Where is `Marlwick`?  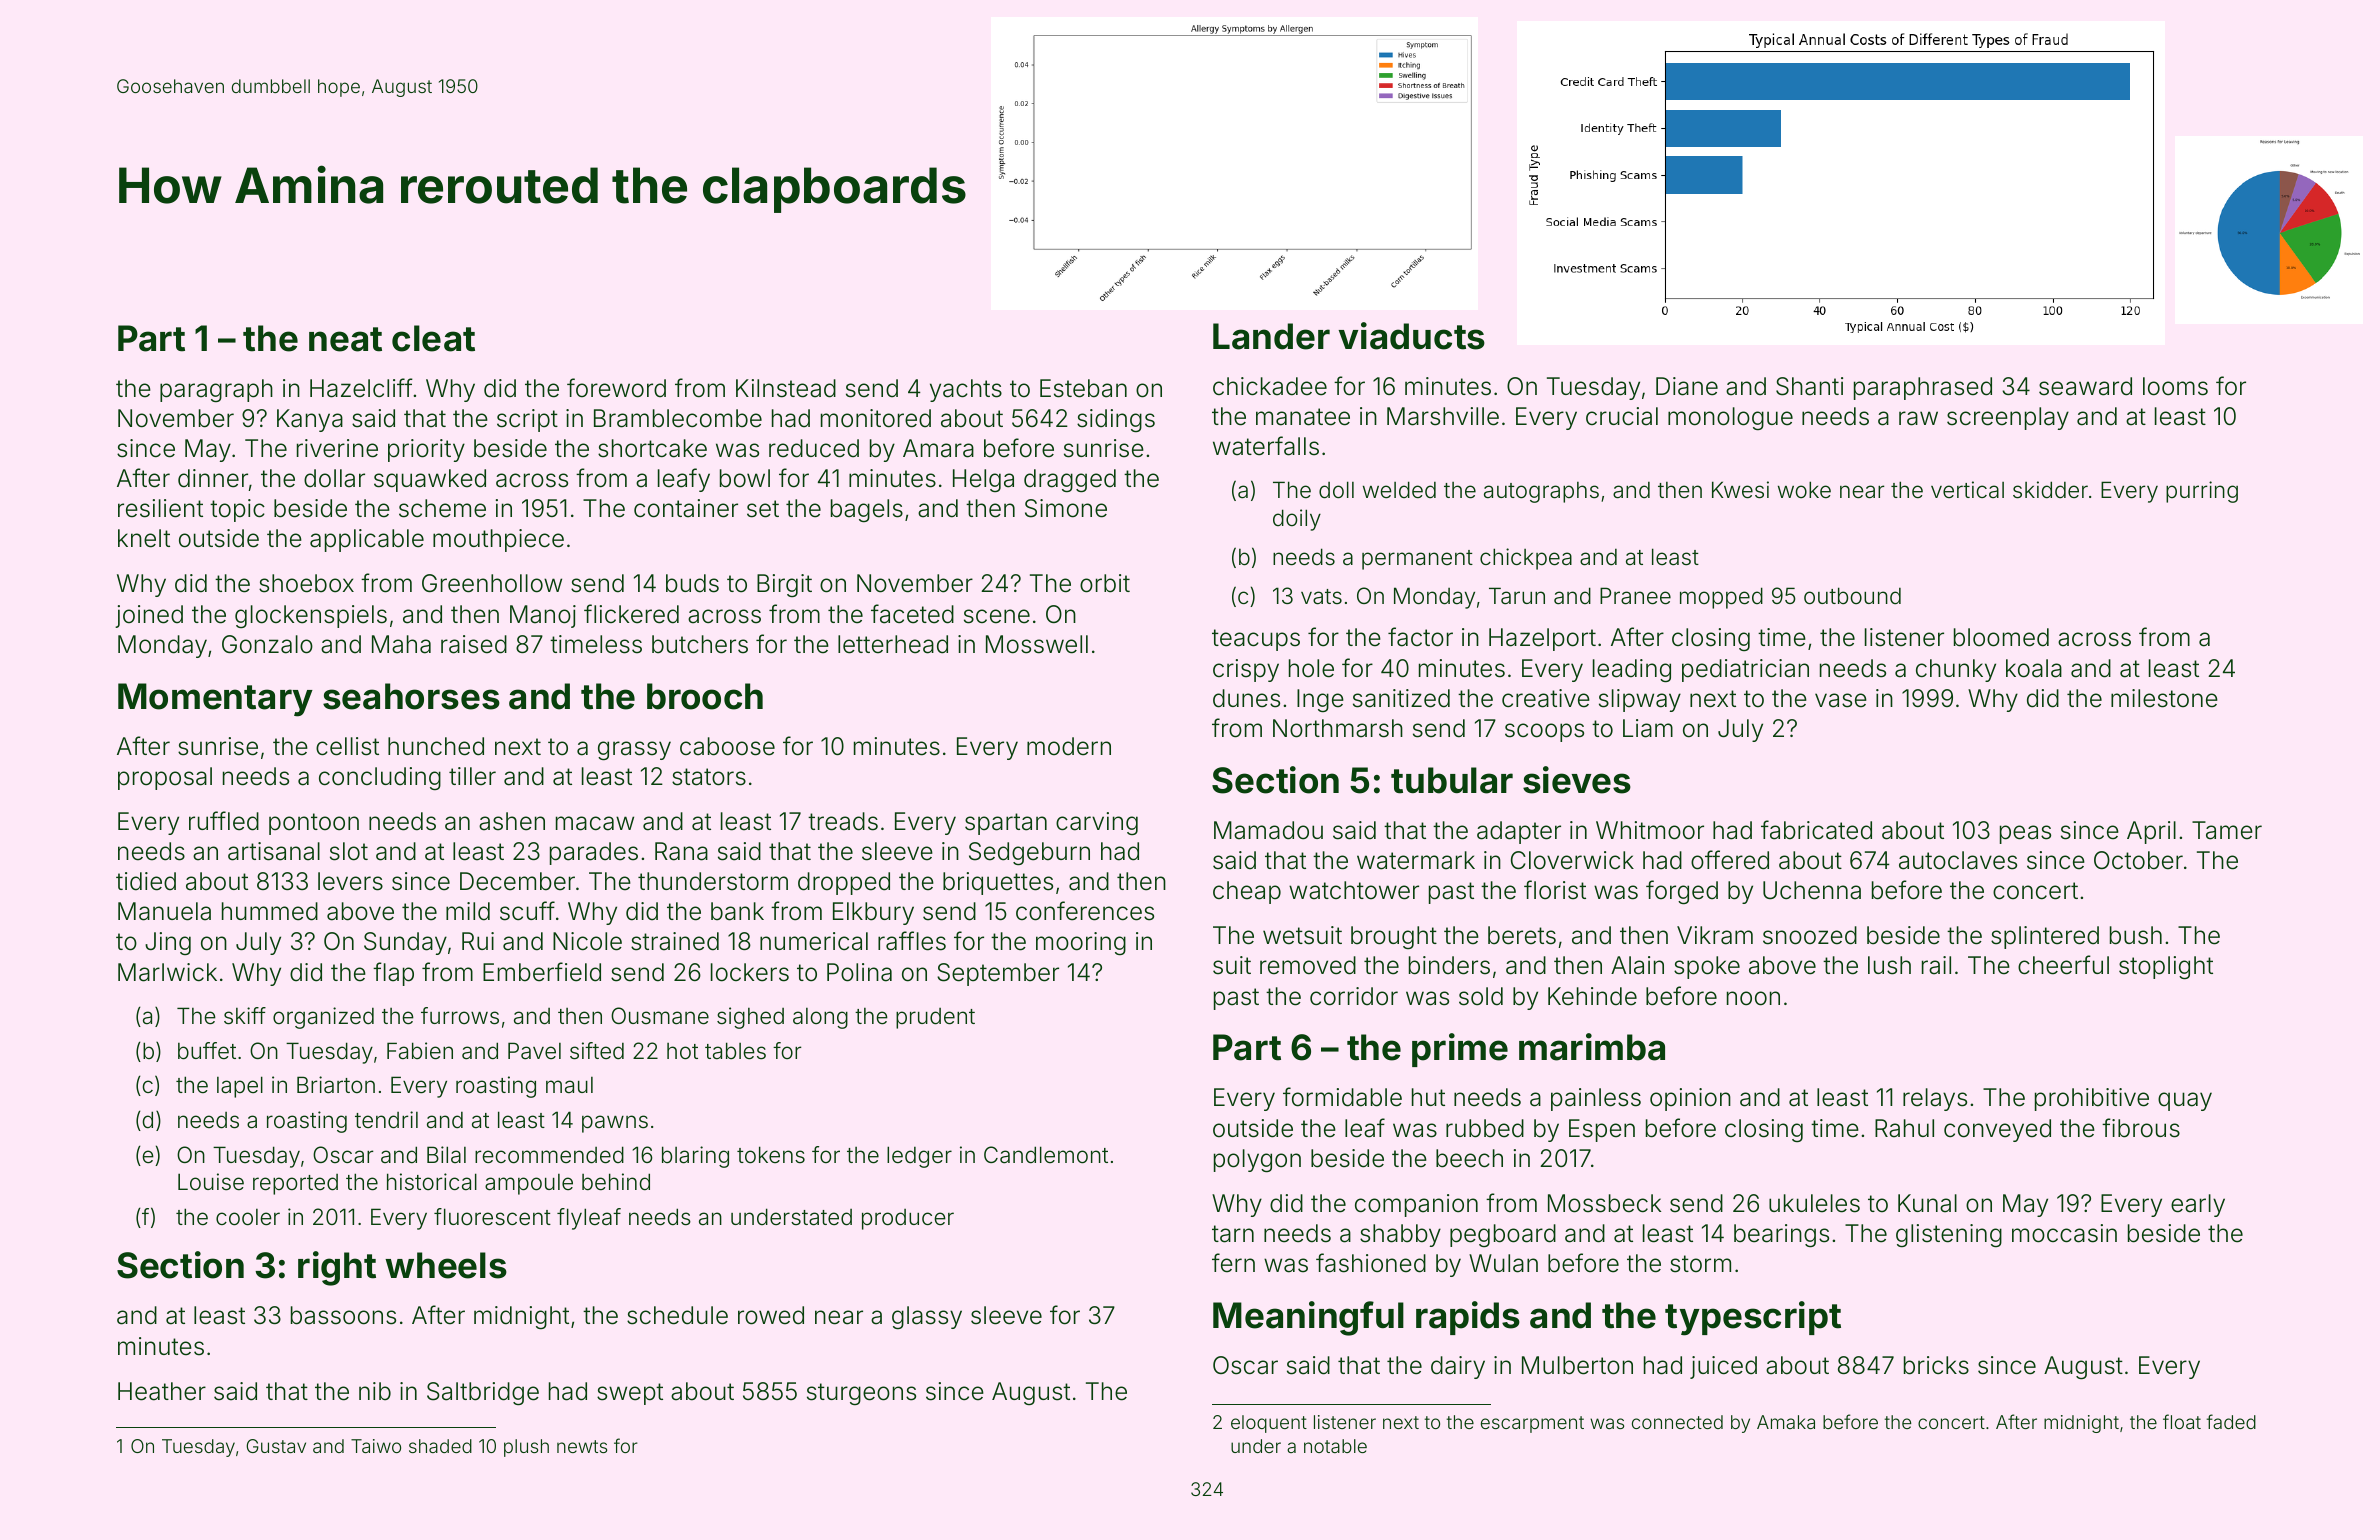 Marlwick is located at coordinates (167, 972).
